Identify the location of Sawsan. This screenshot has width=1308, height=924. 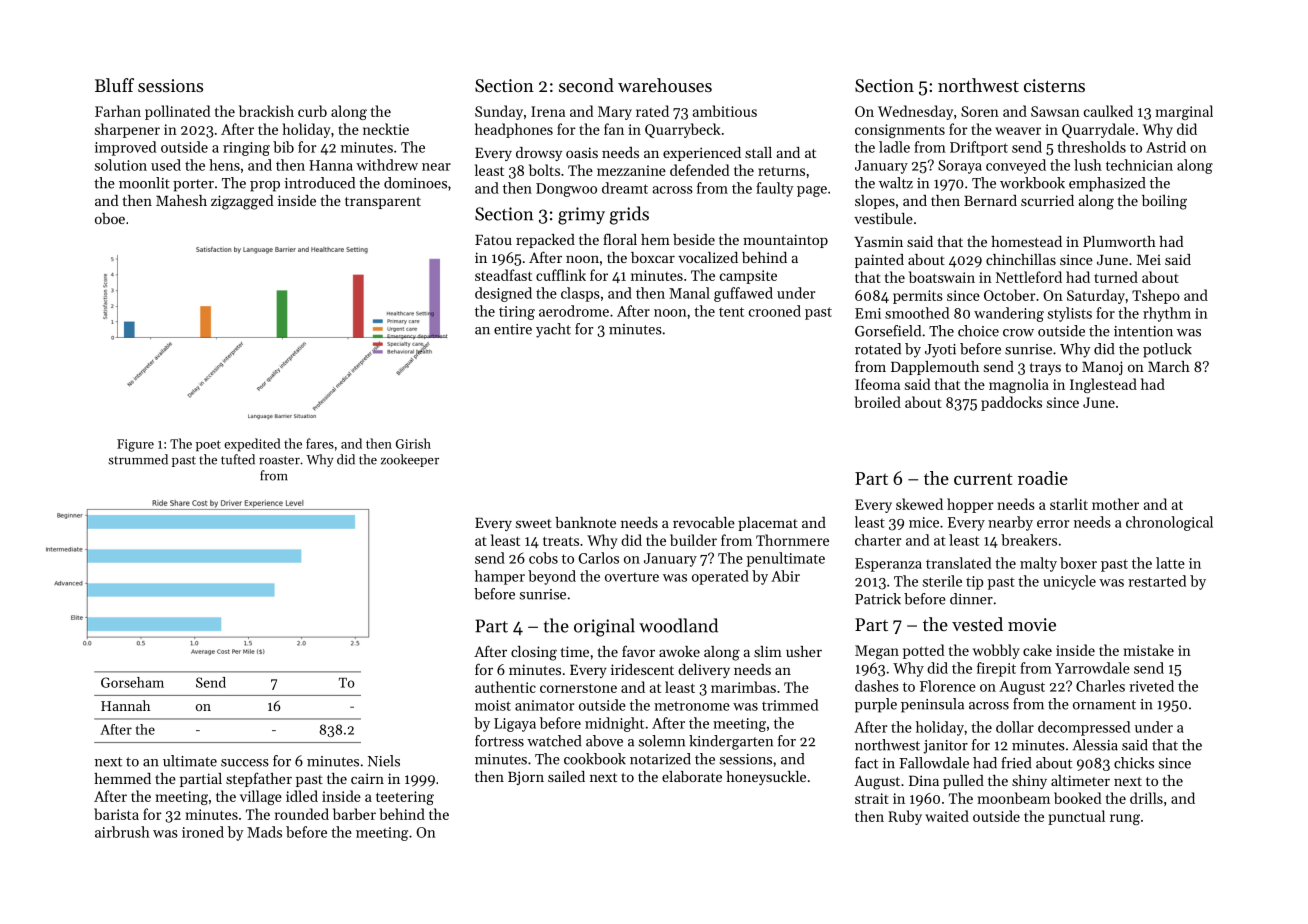
(1055, 111).
